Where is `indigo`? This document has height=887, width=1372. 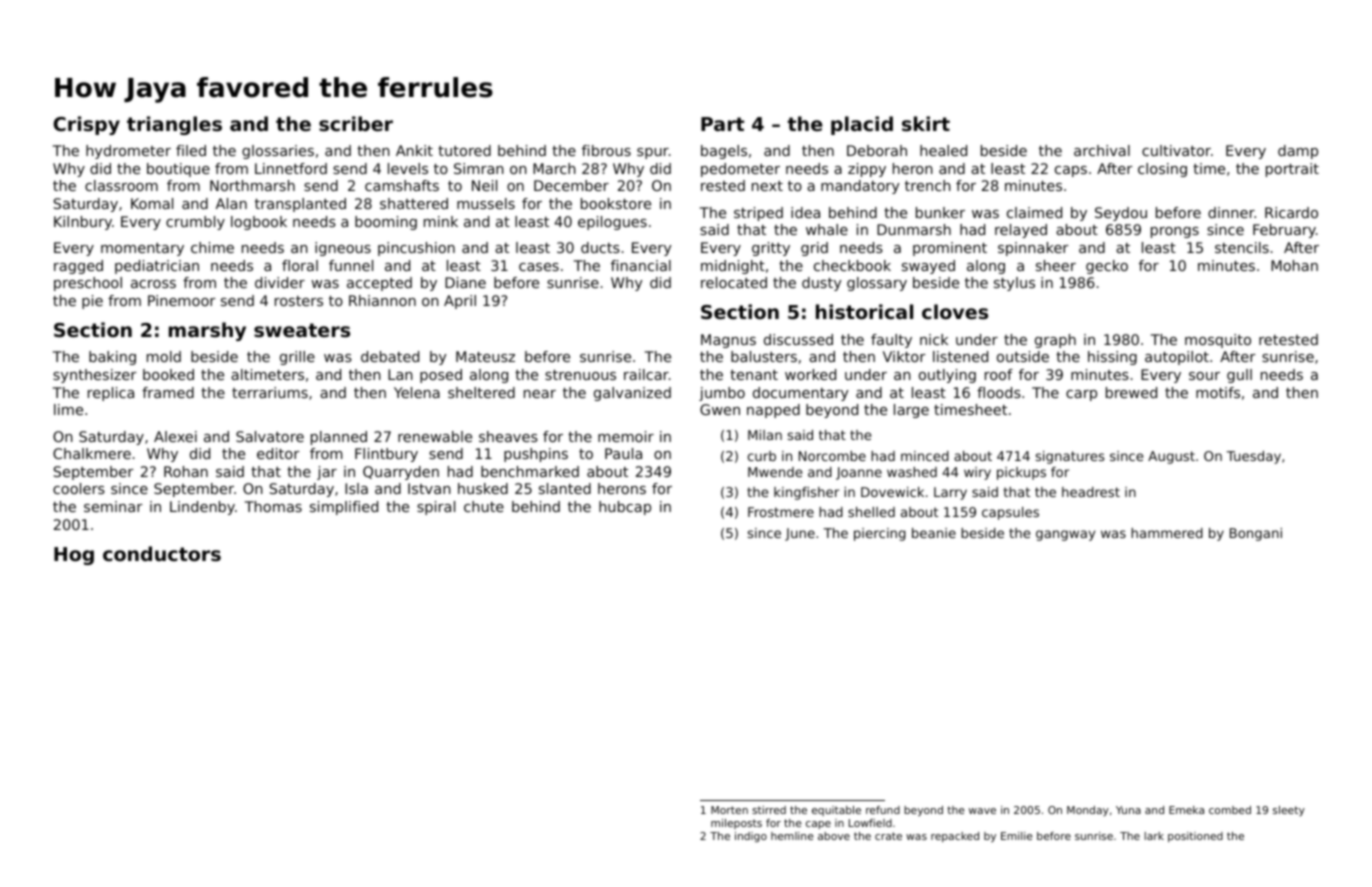 indigo is located at coordinates (751, 837).
